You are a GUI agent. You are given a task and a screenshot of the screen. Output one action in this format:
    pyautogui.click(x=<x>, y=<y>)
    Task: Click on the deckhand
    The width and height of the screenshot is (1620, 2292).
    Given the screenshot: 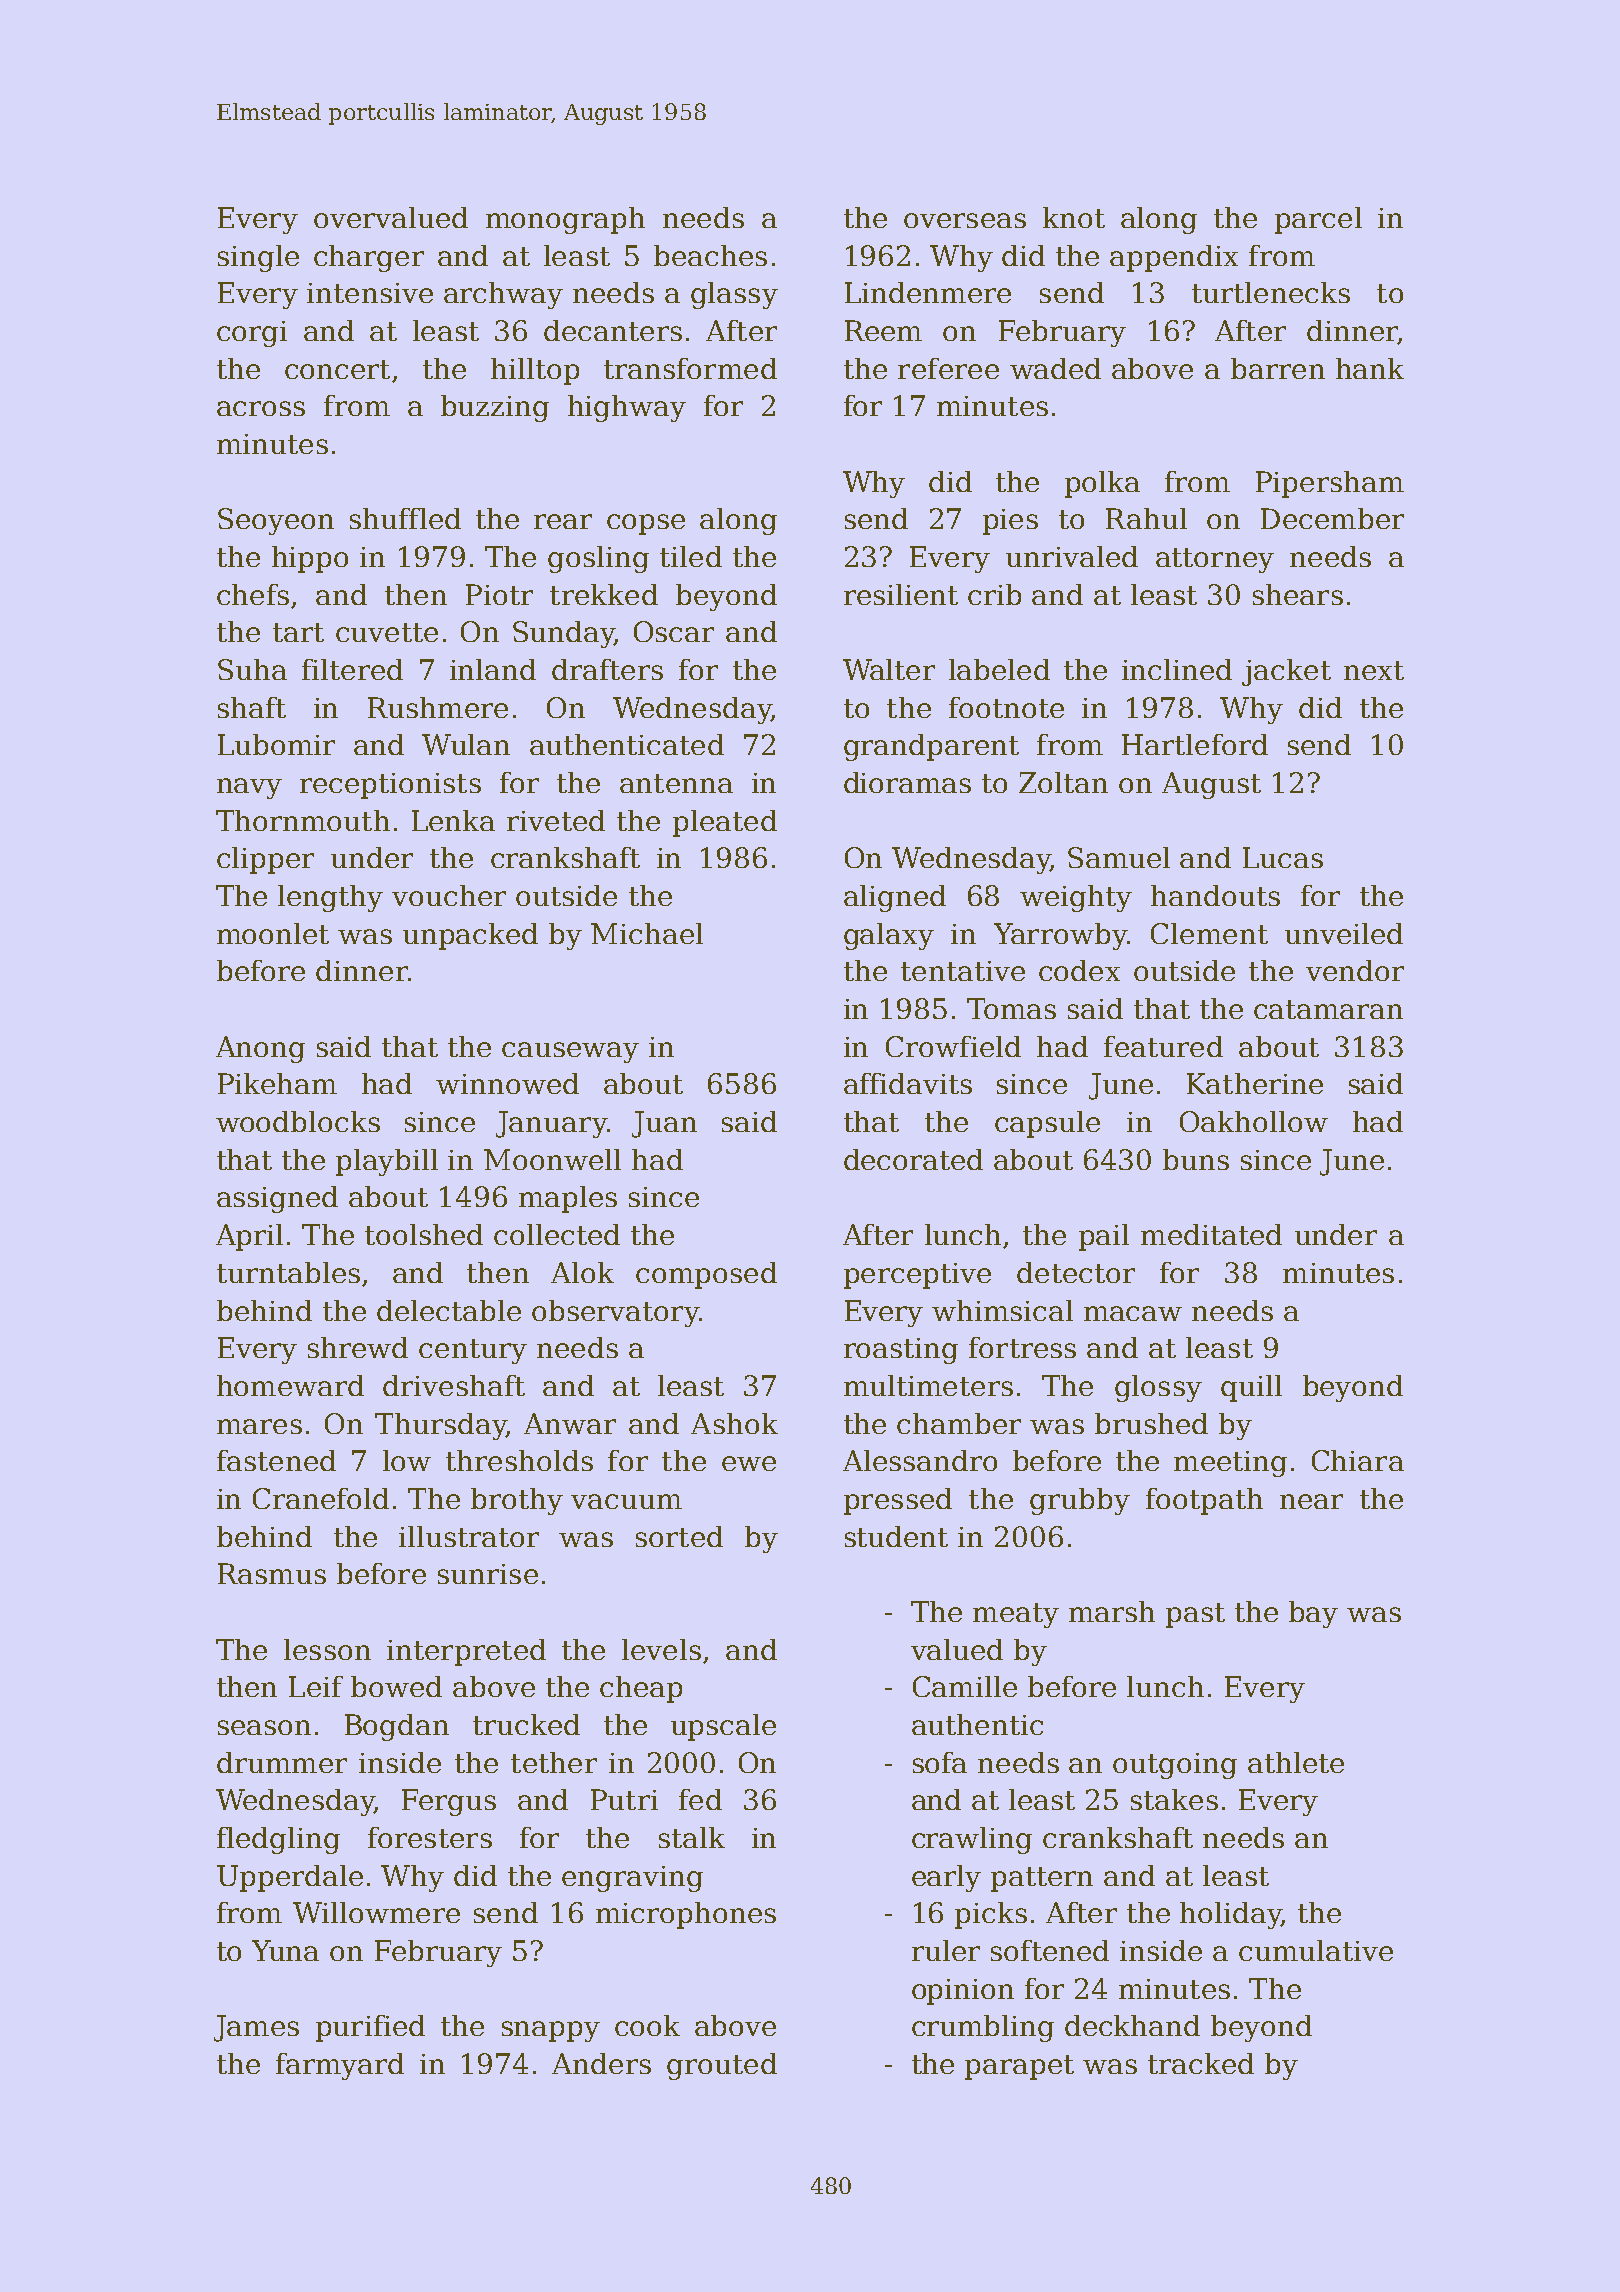 What is the action you would take?
    pyautogui.click(x=1132, y=2025)
